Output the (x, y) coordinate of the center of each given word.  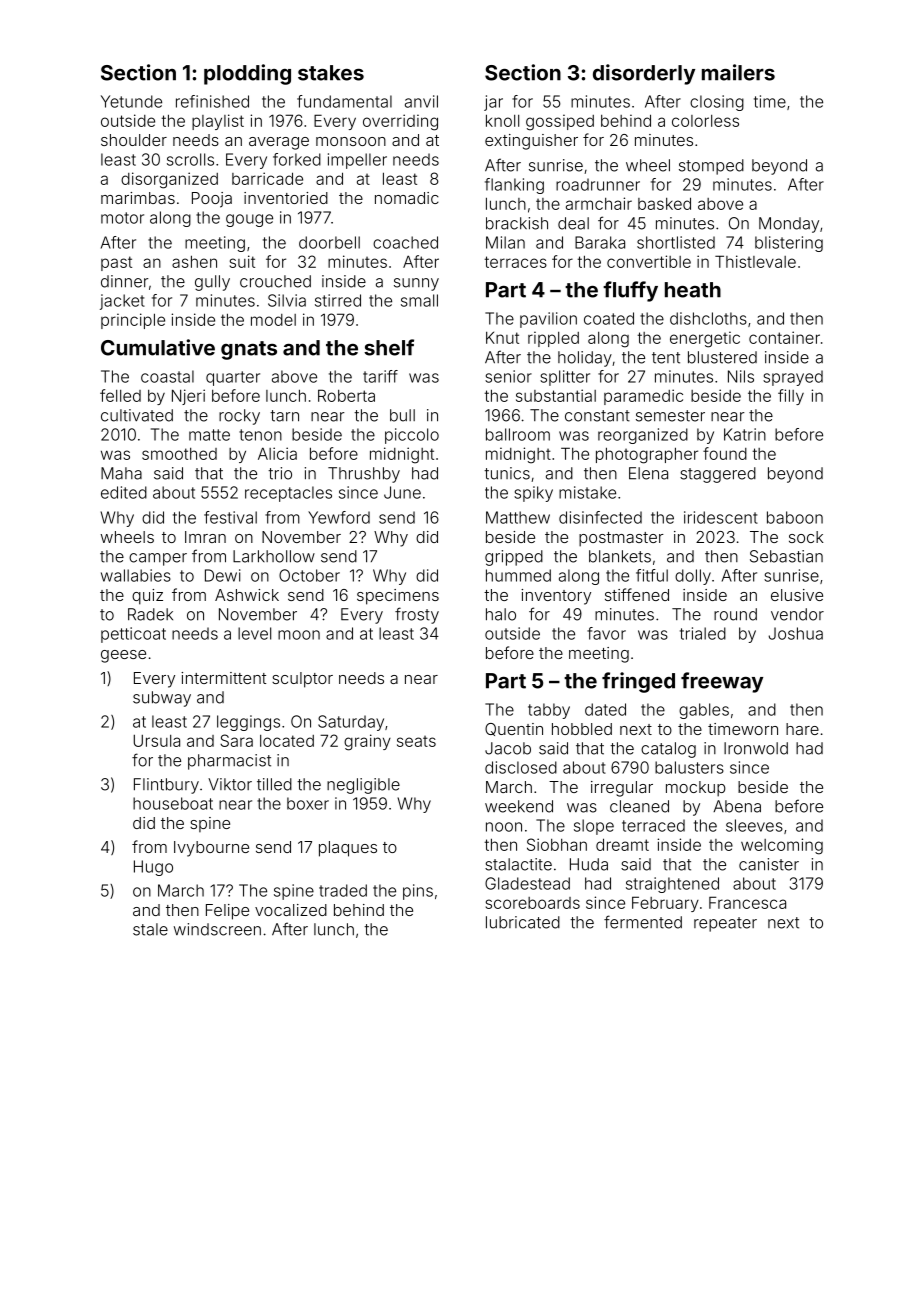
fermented (643, 922)
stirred (338, 300)
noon (504, 827)
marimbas (138, 198)
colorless (705, 121)
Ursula (157, 741)
